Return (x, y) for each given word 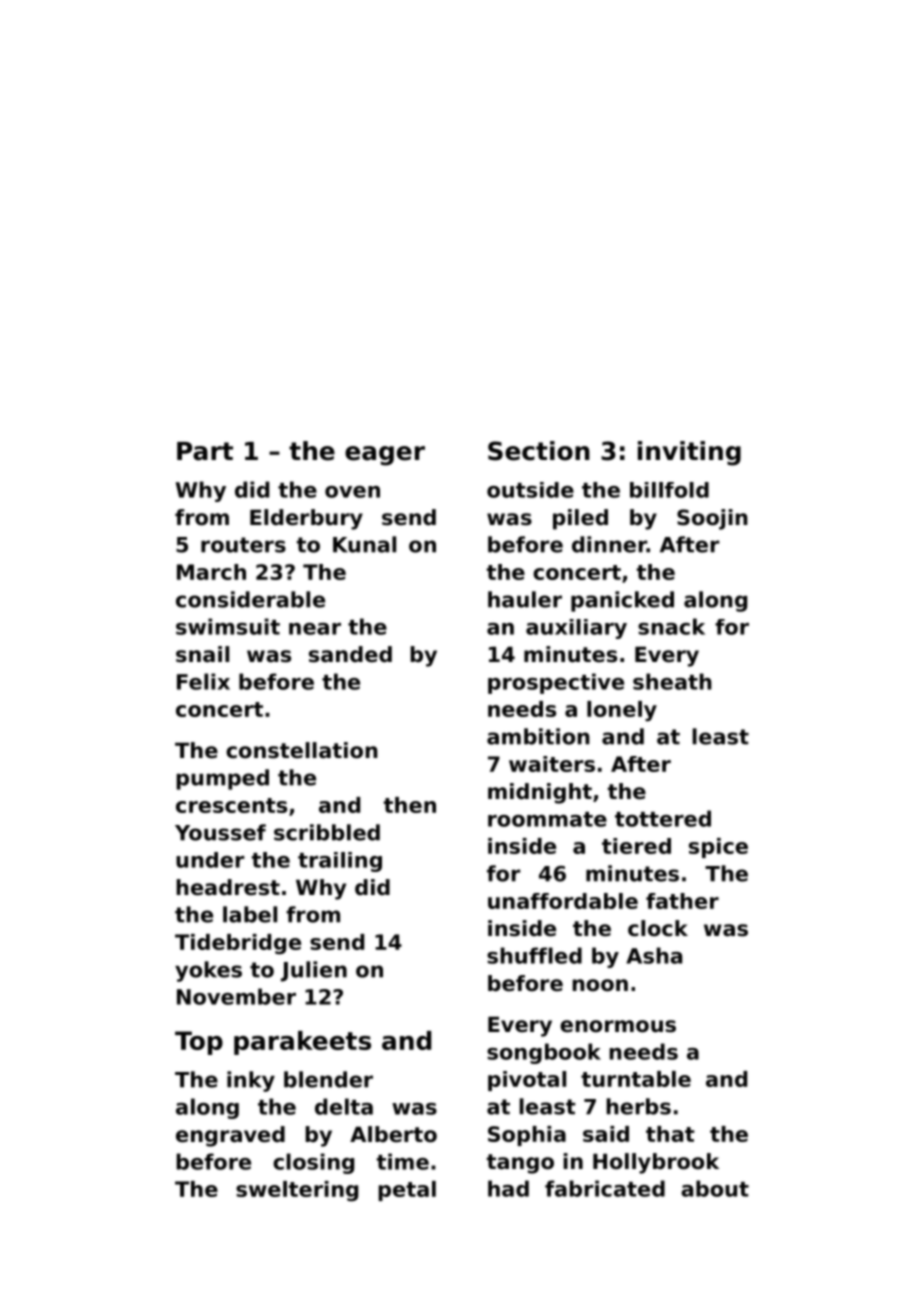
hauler (525, 599)
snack (671, 626)
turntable (636, 1079)
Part (205, 451)
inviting (689, 453)
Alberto (393, 1134)
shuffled (534, 955)
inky (251, 1081)
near (315, 629)
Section (539, 451)
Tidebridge (238, 944)
